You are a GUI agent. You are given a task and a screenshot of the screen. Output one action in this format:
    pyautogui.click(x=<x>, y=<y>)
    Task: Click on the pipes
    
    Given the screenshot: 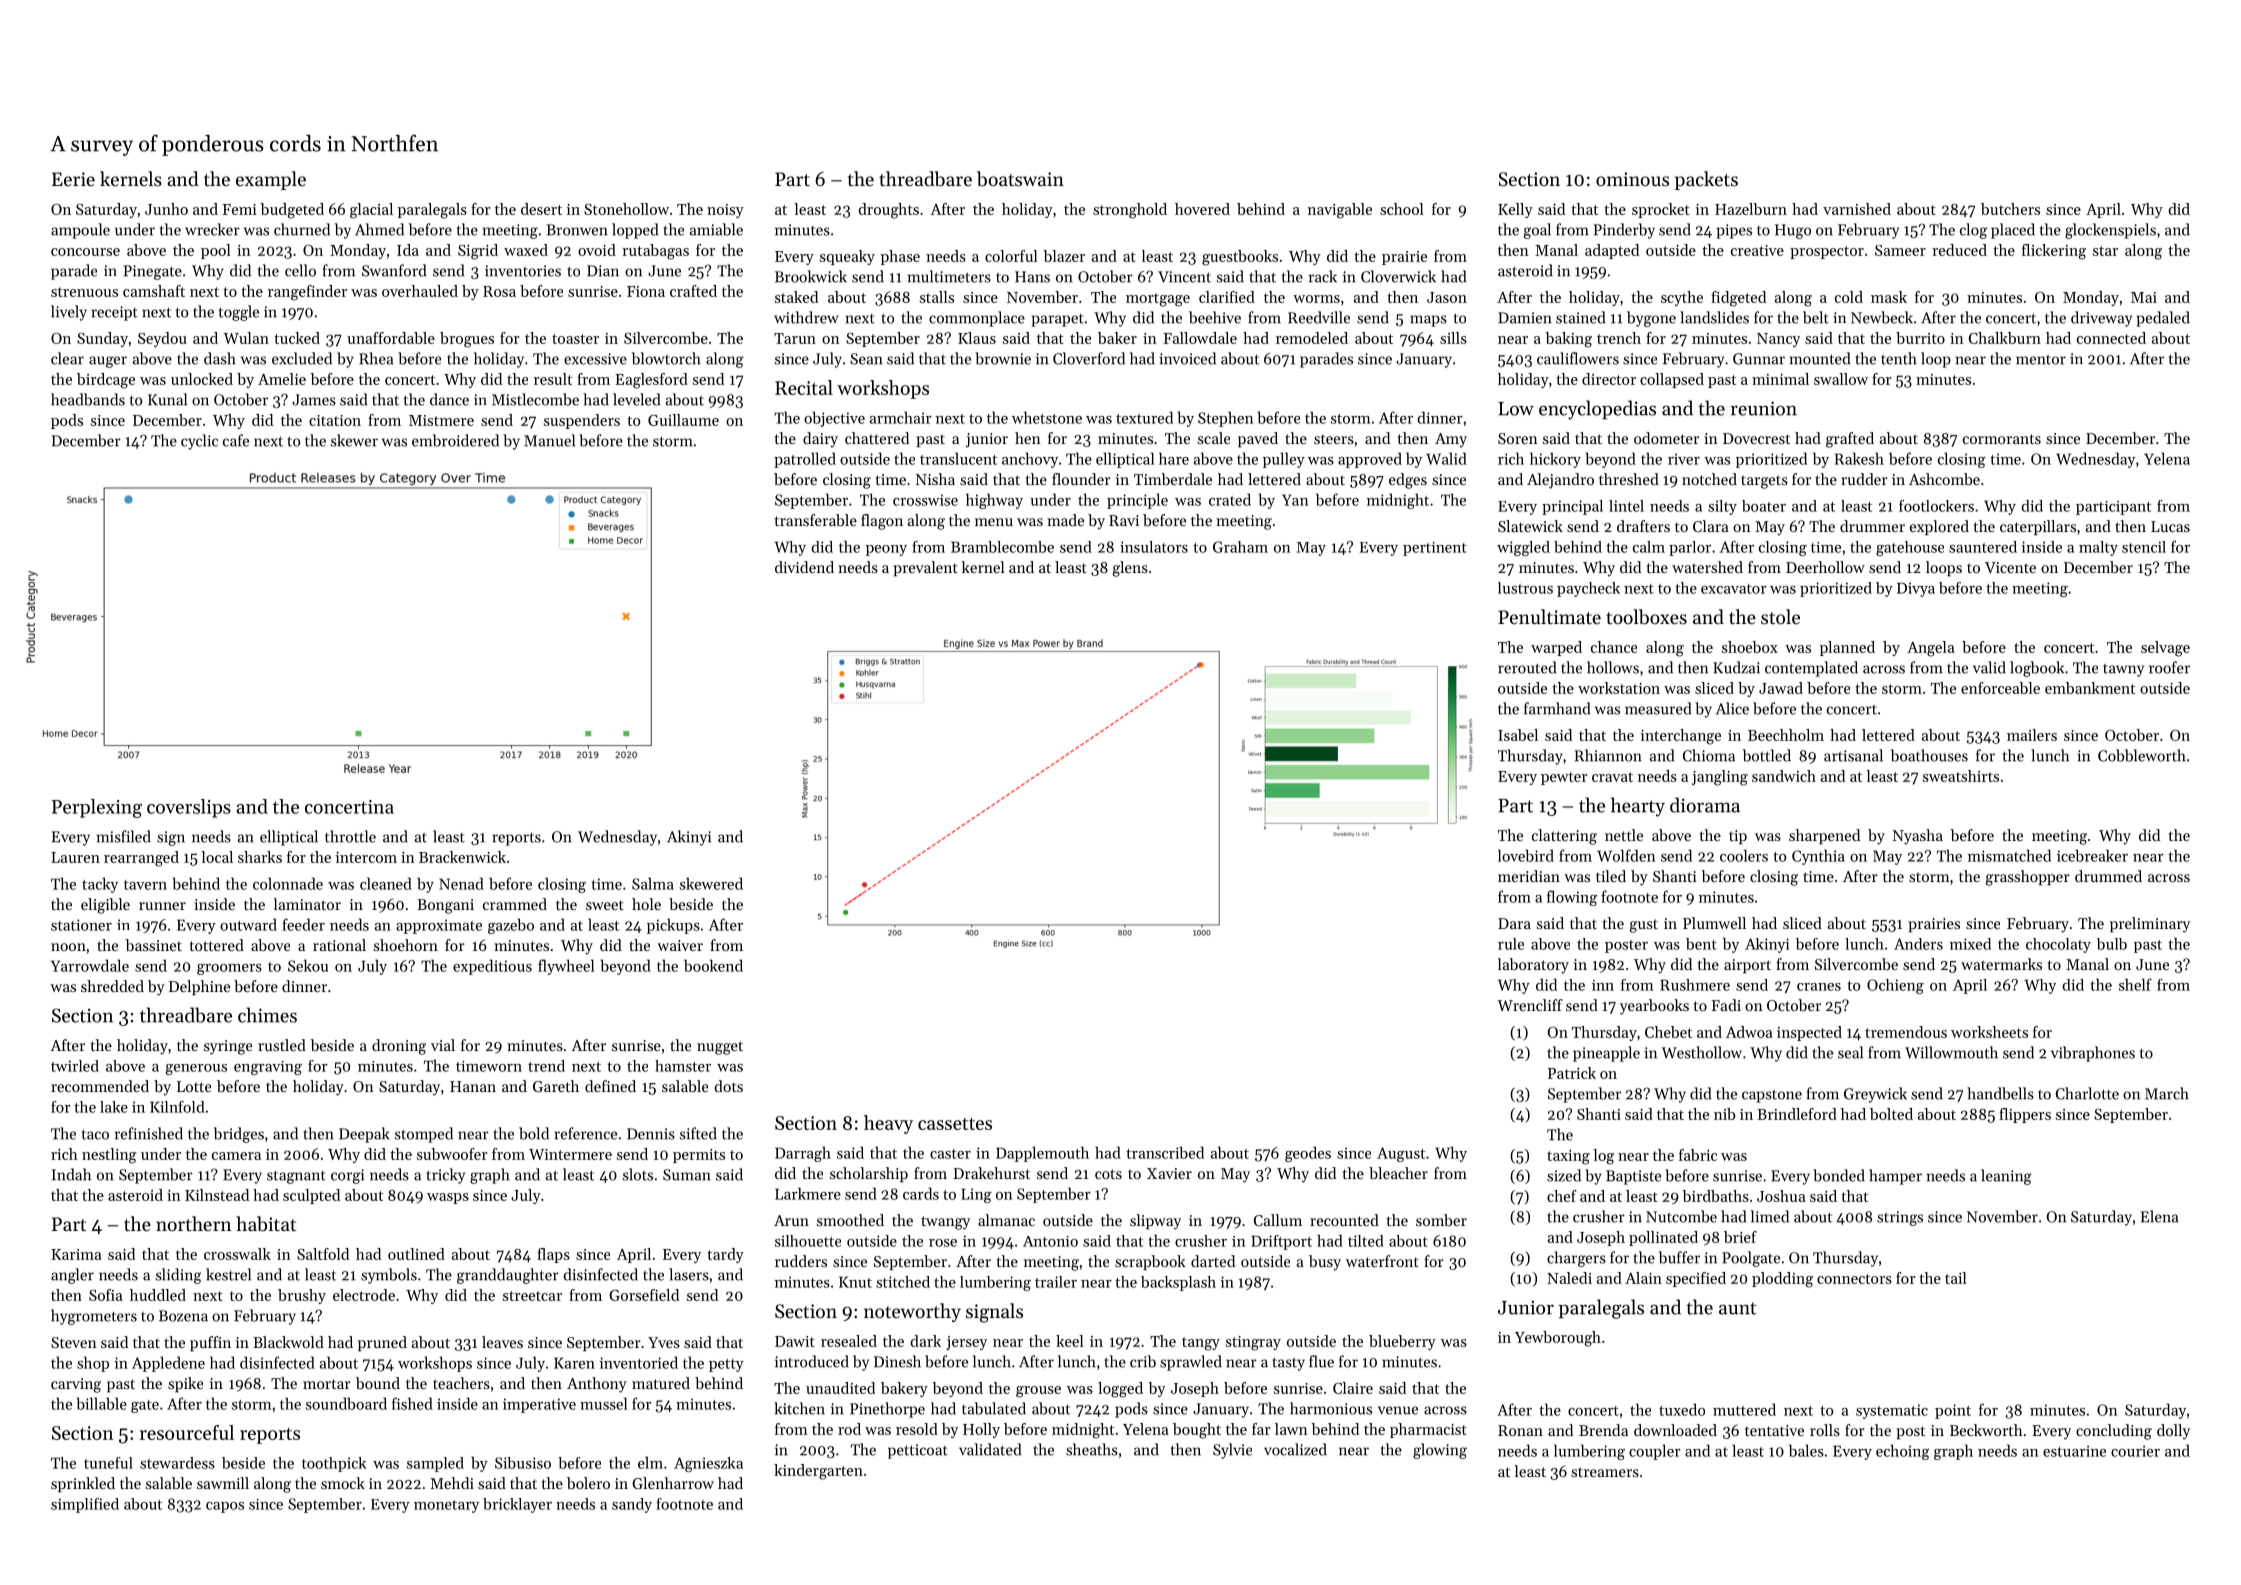 What is the action you would take?
    pyautogui.click(x=1734, y=231)
